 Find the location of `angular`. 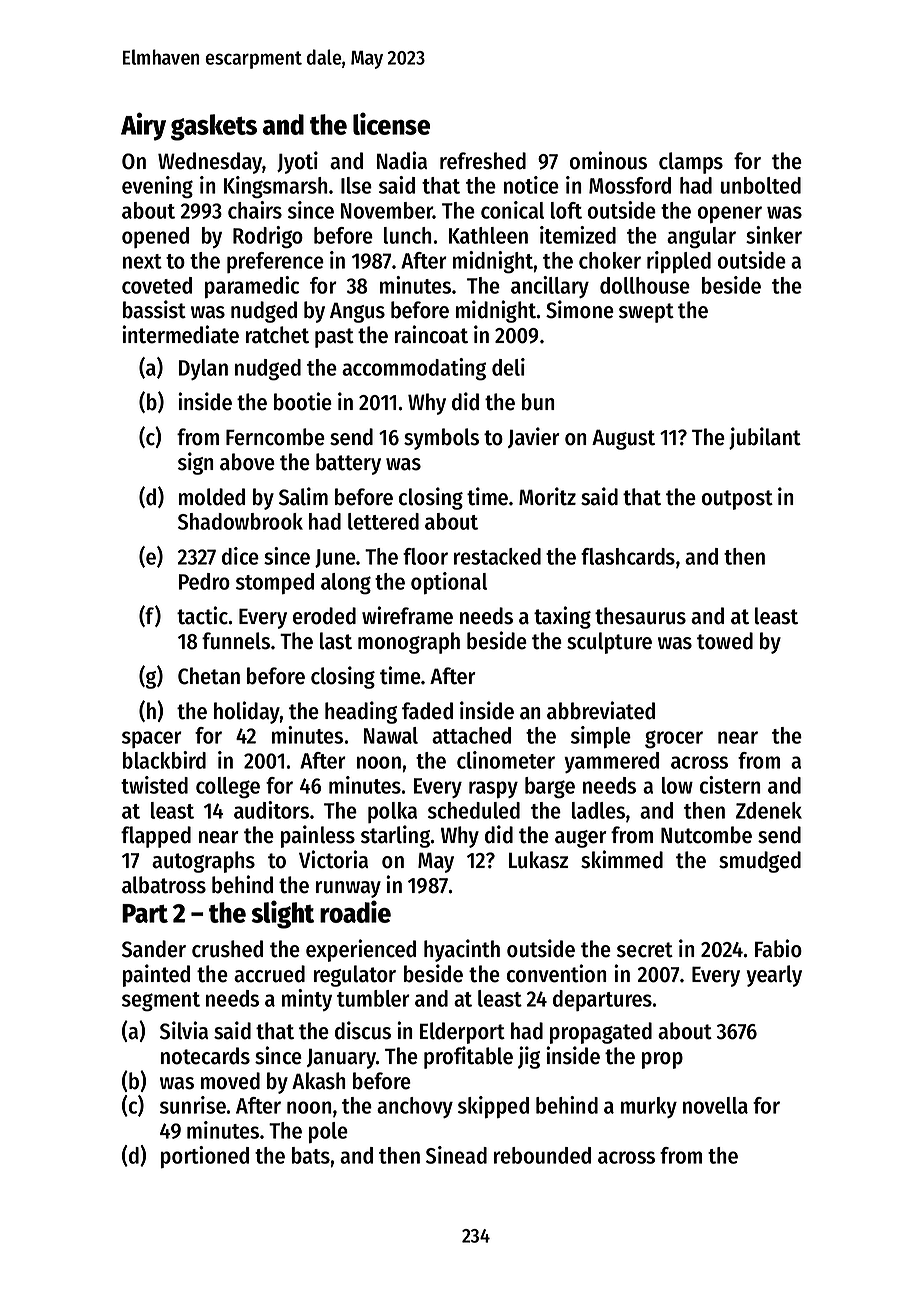

angular is located at coordinates (701, 238).
